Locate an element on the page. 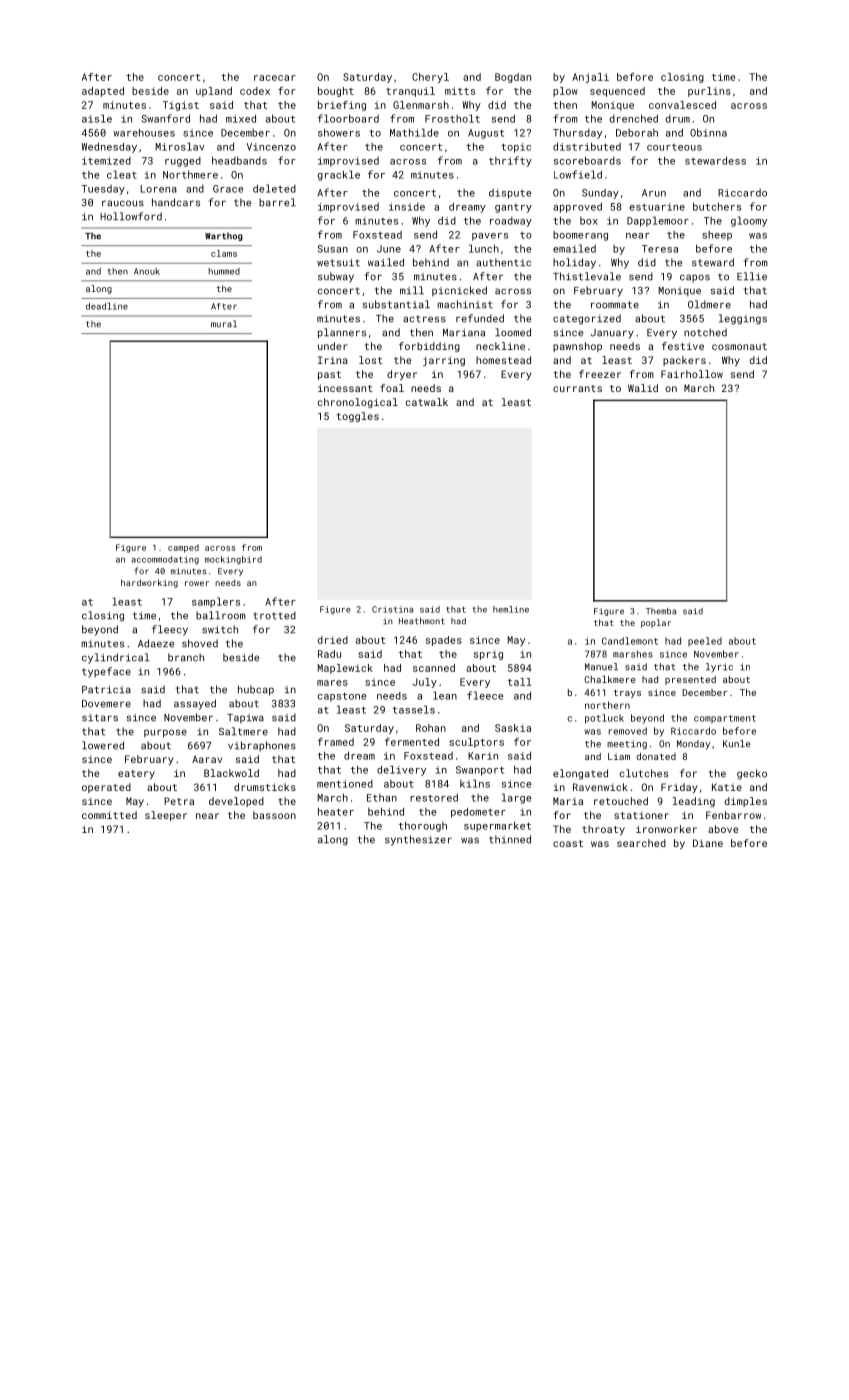 This image has width=849, height=1400. June is located at coordinates (389, 249).
